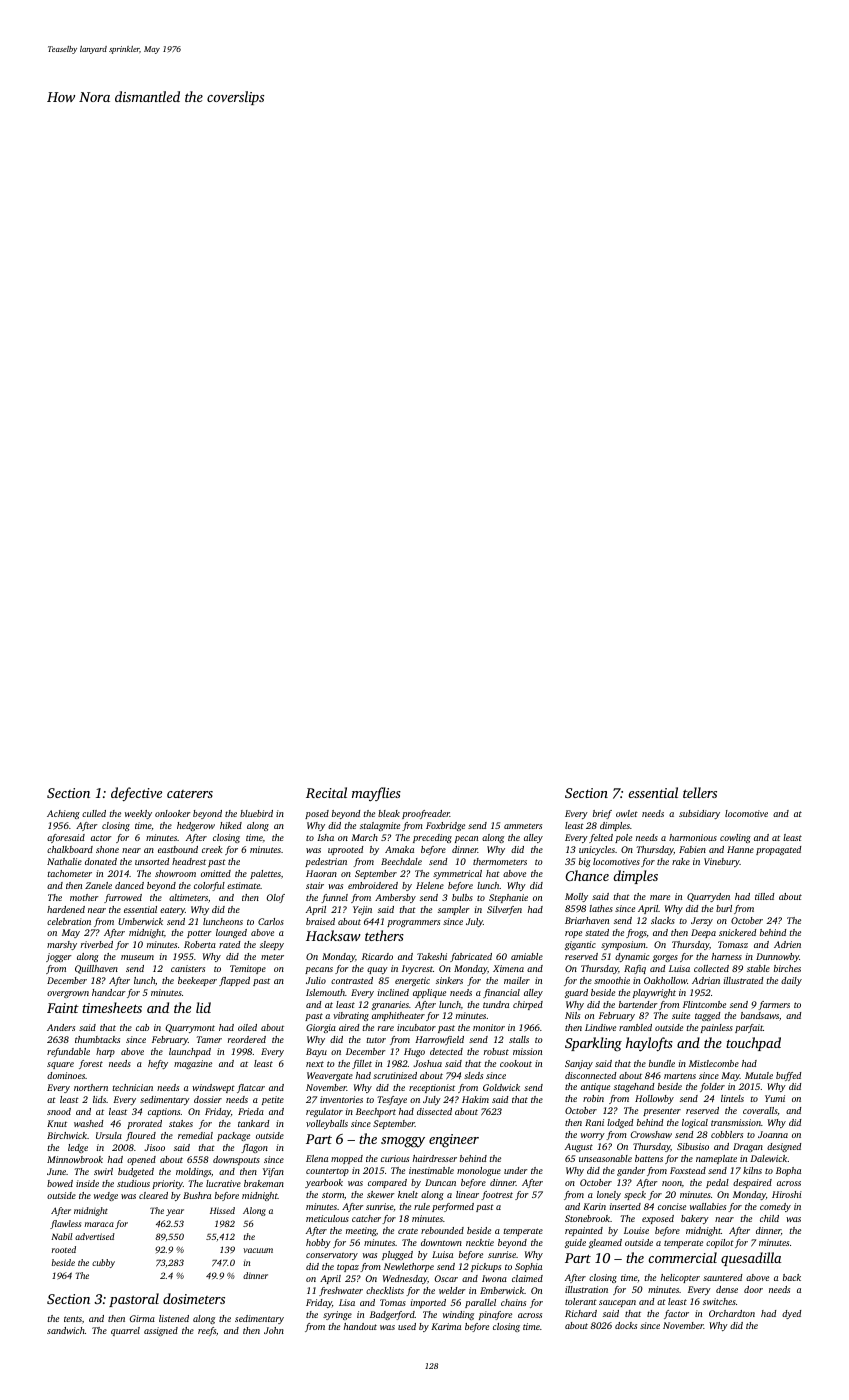 This screenshot has width=849, height=1400. Describe the element at coordinates (575, 1243) in the screenshot. I see `guide` at that location.
